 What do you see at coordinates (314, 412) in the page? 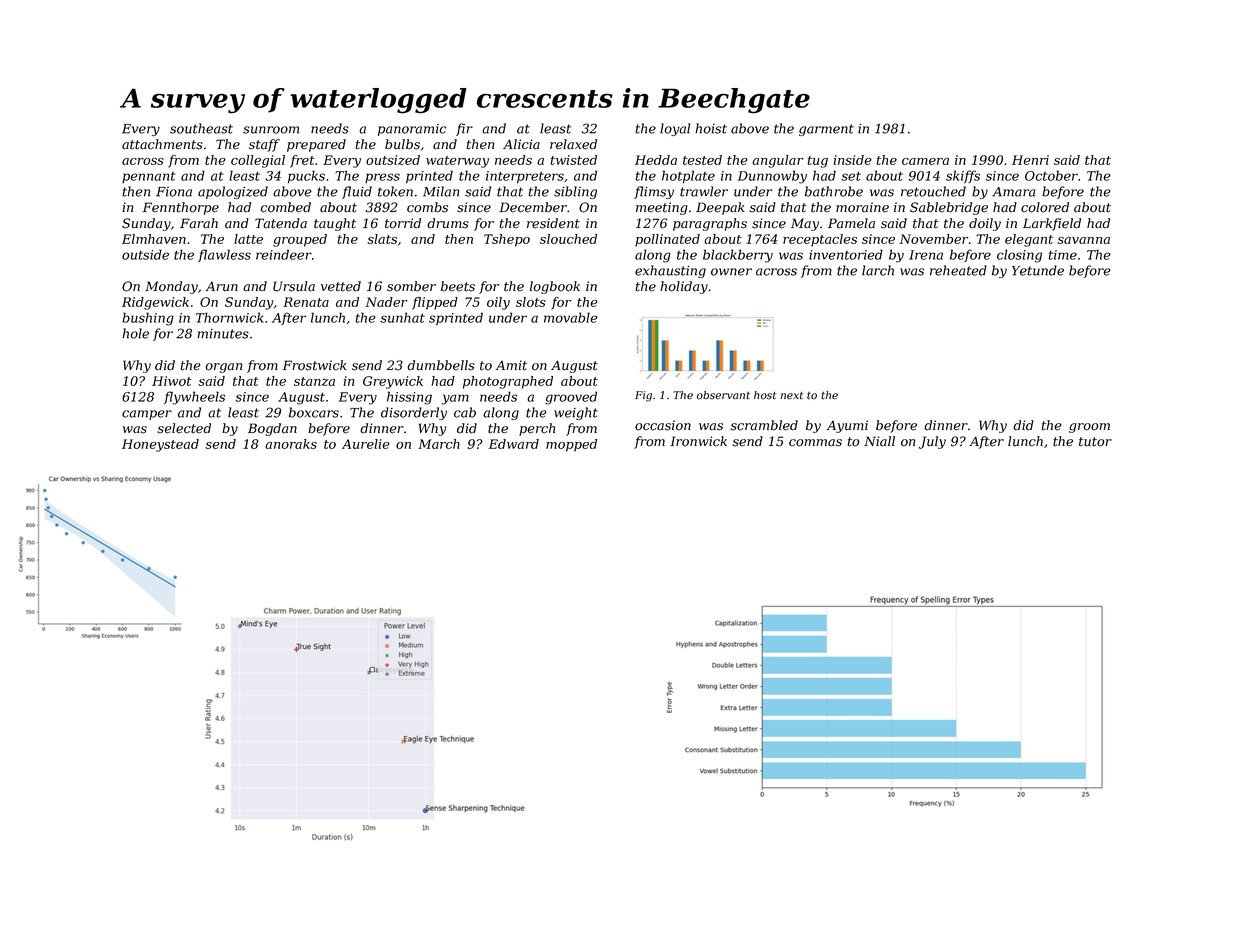
I see `boxcars` at bounding box center [314, 412].
